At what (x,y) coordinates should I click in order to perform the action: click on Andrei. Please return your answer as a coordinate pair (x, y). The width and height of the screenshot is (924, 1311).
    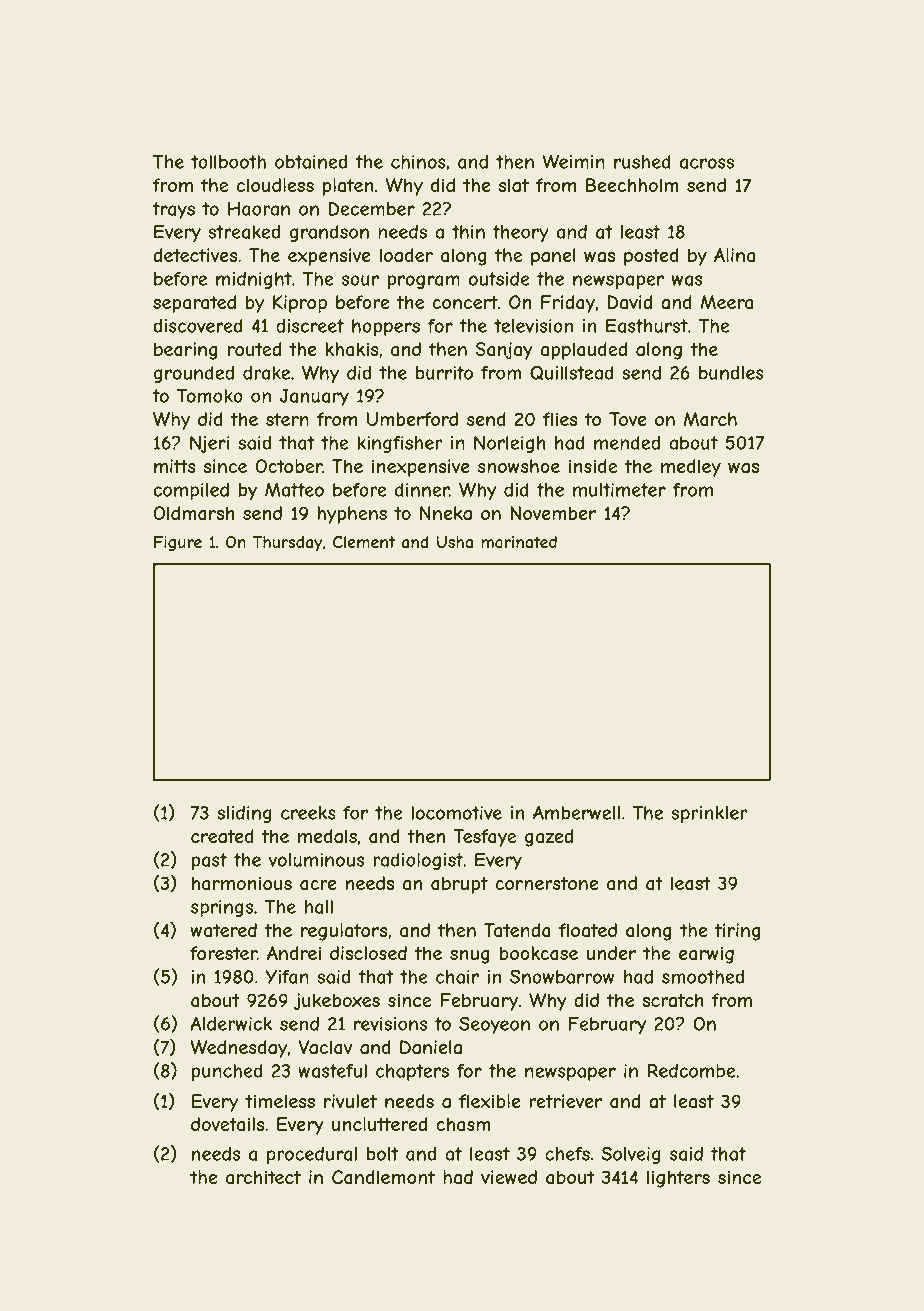
    Looking at the image, I should click on (294, 953).
